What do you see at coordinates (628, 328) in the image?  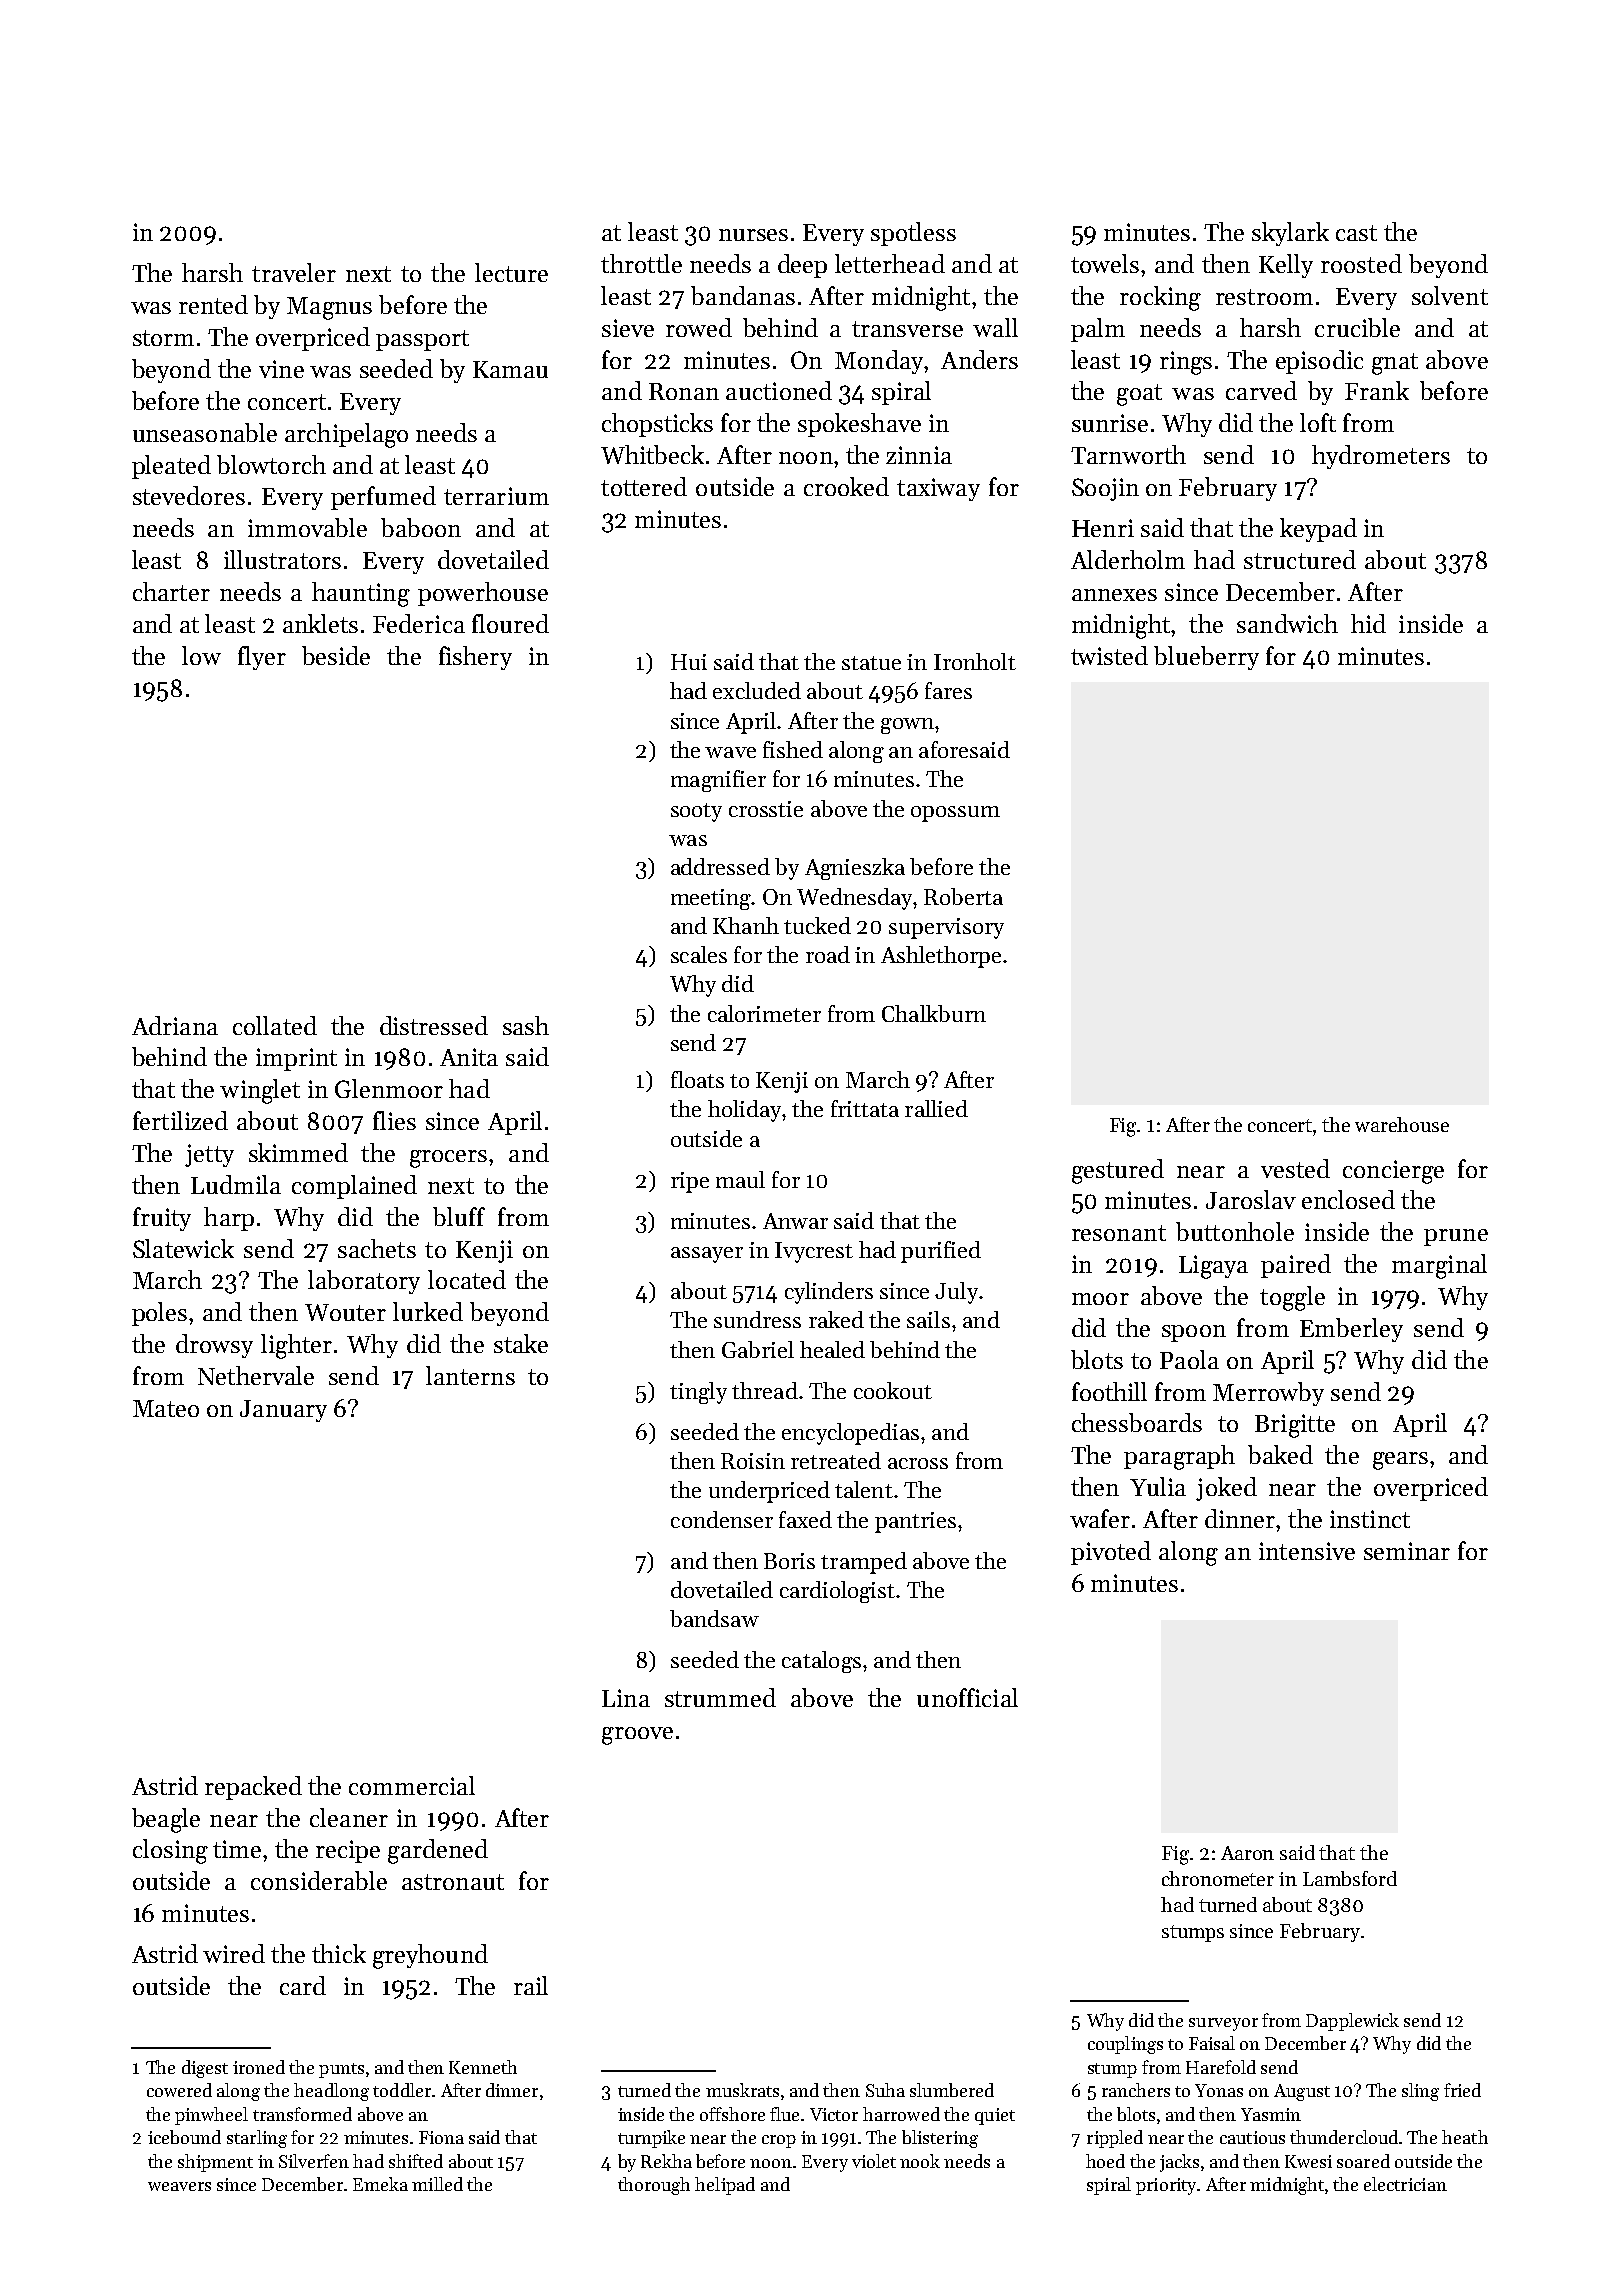 I see `sieve` at bounding box center [628, 328].
